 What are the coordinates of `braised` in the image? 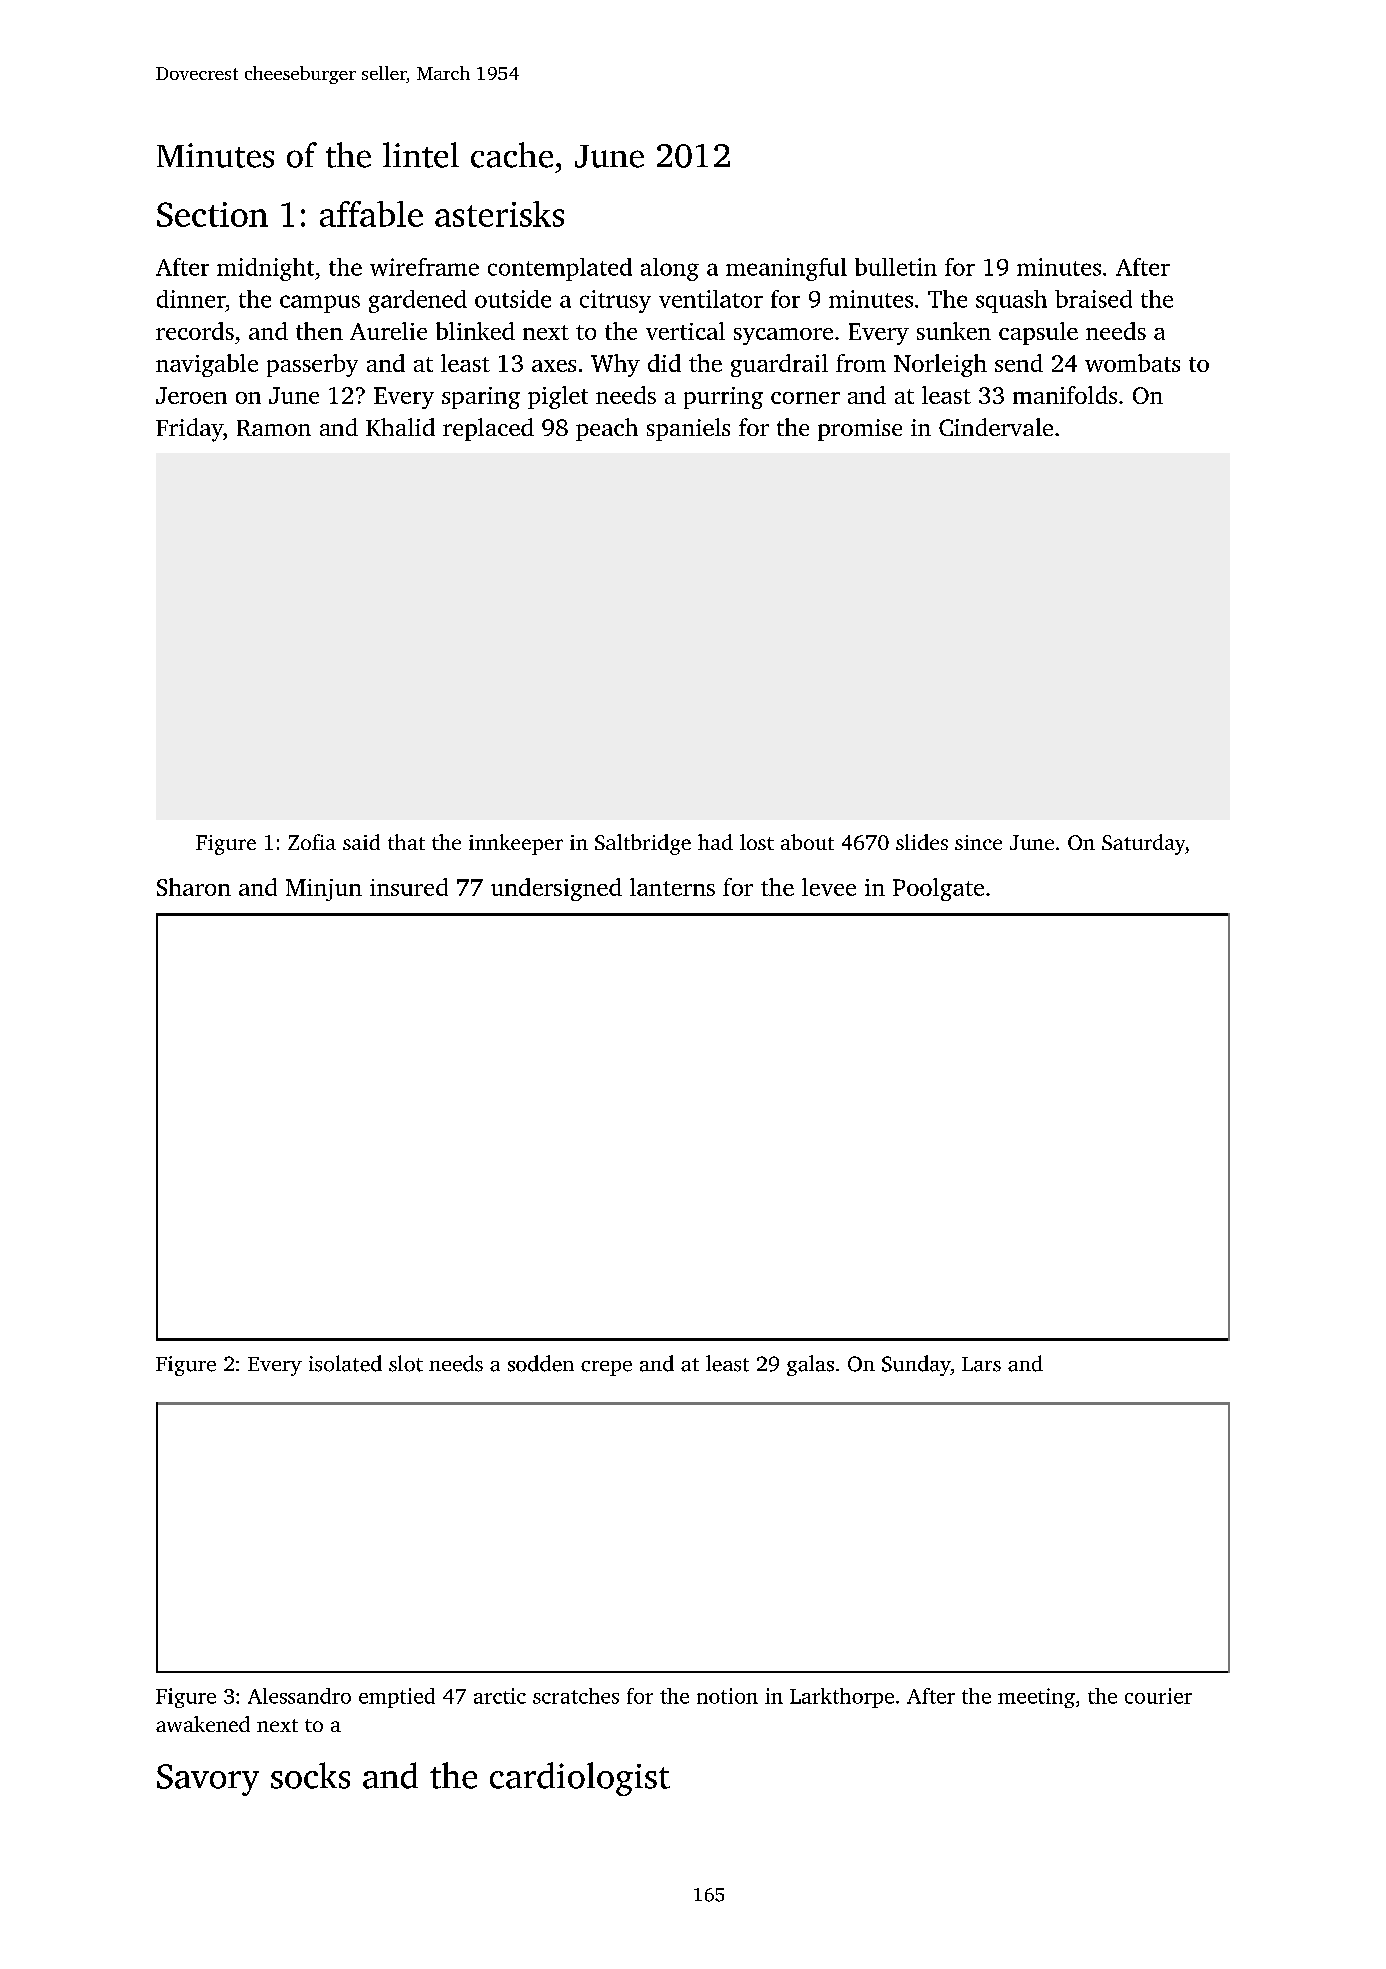 It's located at (1093, 299).
